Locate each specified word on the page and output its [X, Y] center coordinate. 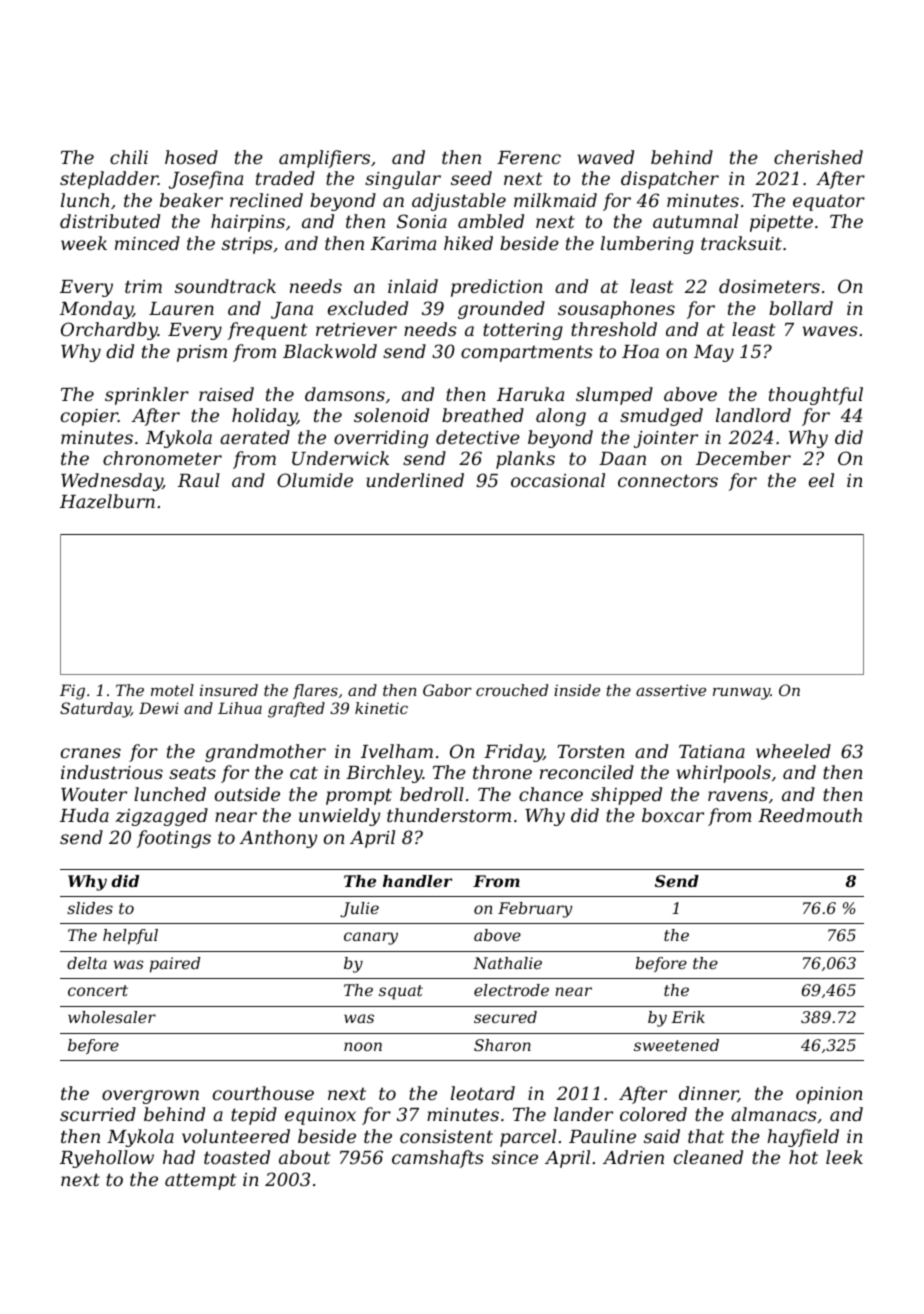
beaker [191, 200]
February [535, 910]
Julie [359, 910]
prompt [359, 796]
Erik [688, 1017]
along [561, 417]
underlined [415, 480]
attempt [200, 1181]
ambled [491, 221]
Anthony [278, 839]
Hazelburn [107, 501]
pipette [781, 223]
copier [89, 417]
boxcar [673, 815]
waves [830, 331]
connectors [668, 480]
